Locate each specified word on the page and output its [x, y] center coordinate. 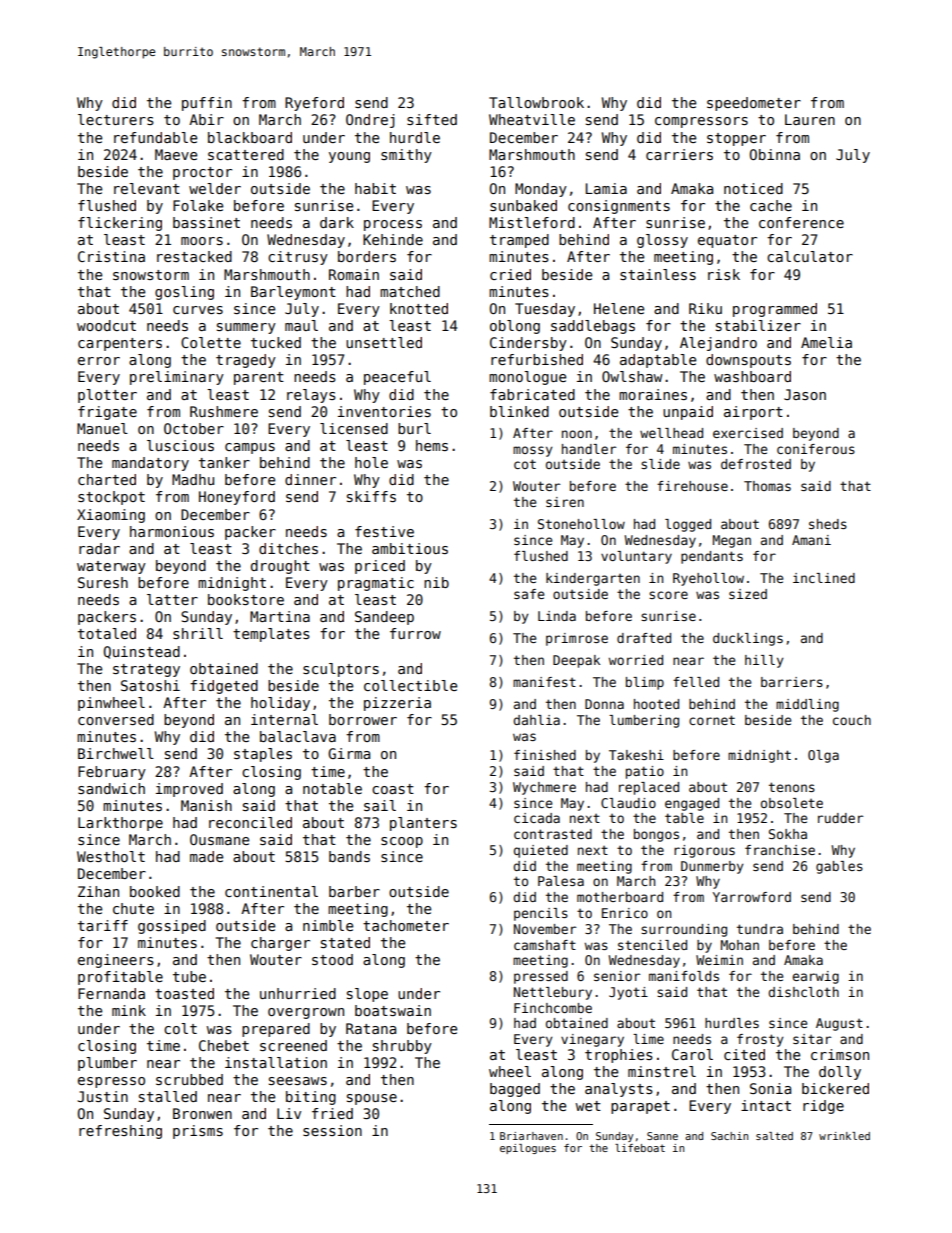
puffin [207, 104]
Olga [823, 756]
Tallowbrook [536, 102]
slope [367, 995]
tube [189, 976]
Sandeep [384, 618]
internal [284, 719]
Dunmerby [712, 867]
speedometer [754, 104]
